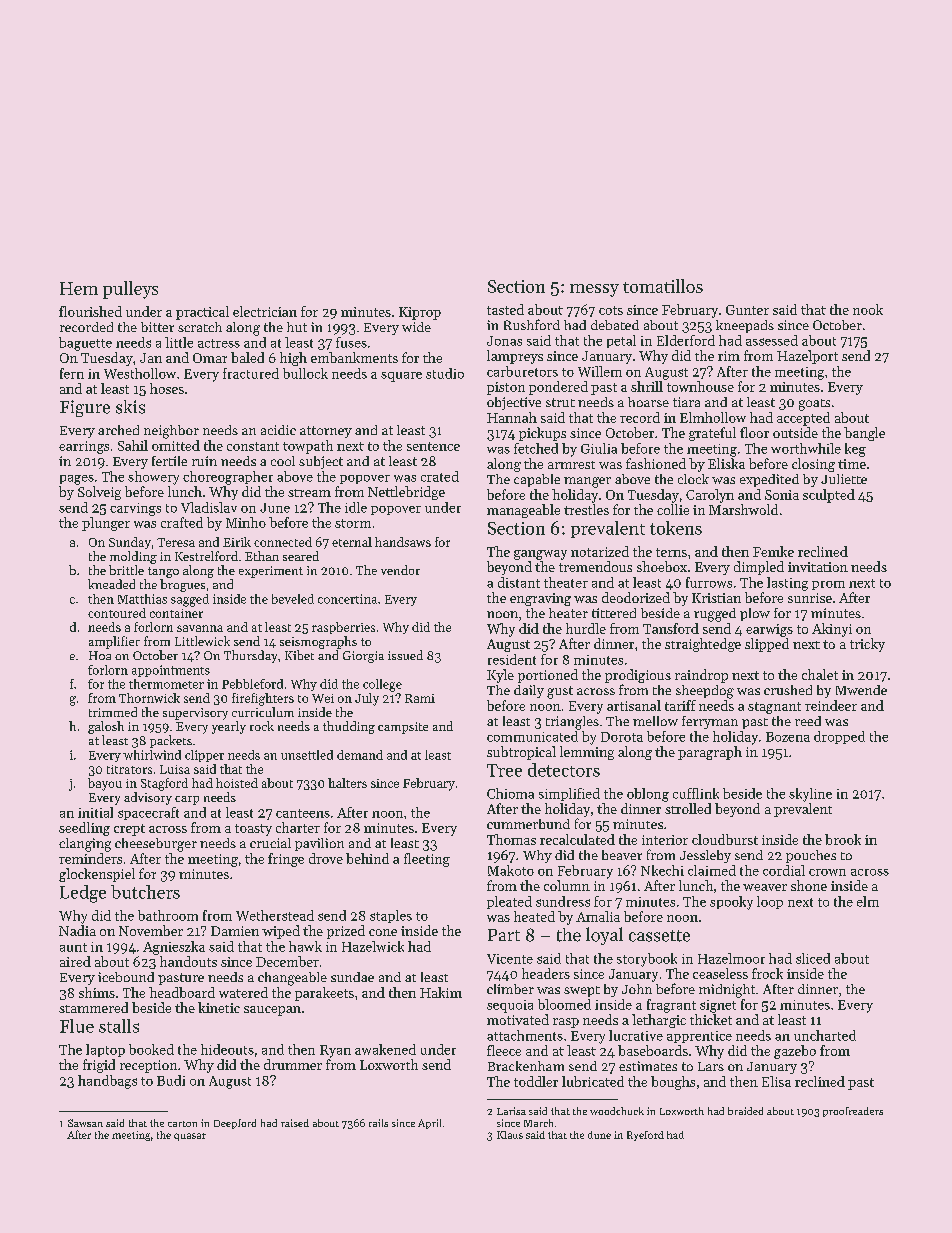 This image has height=1233, width=952. Describe the element at coordinates (286, 860) in the image. I see `fringe` at that location.
